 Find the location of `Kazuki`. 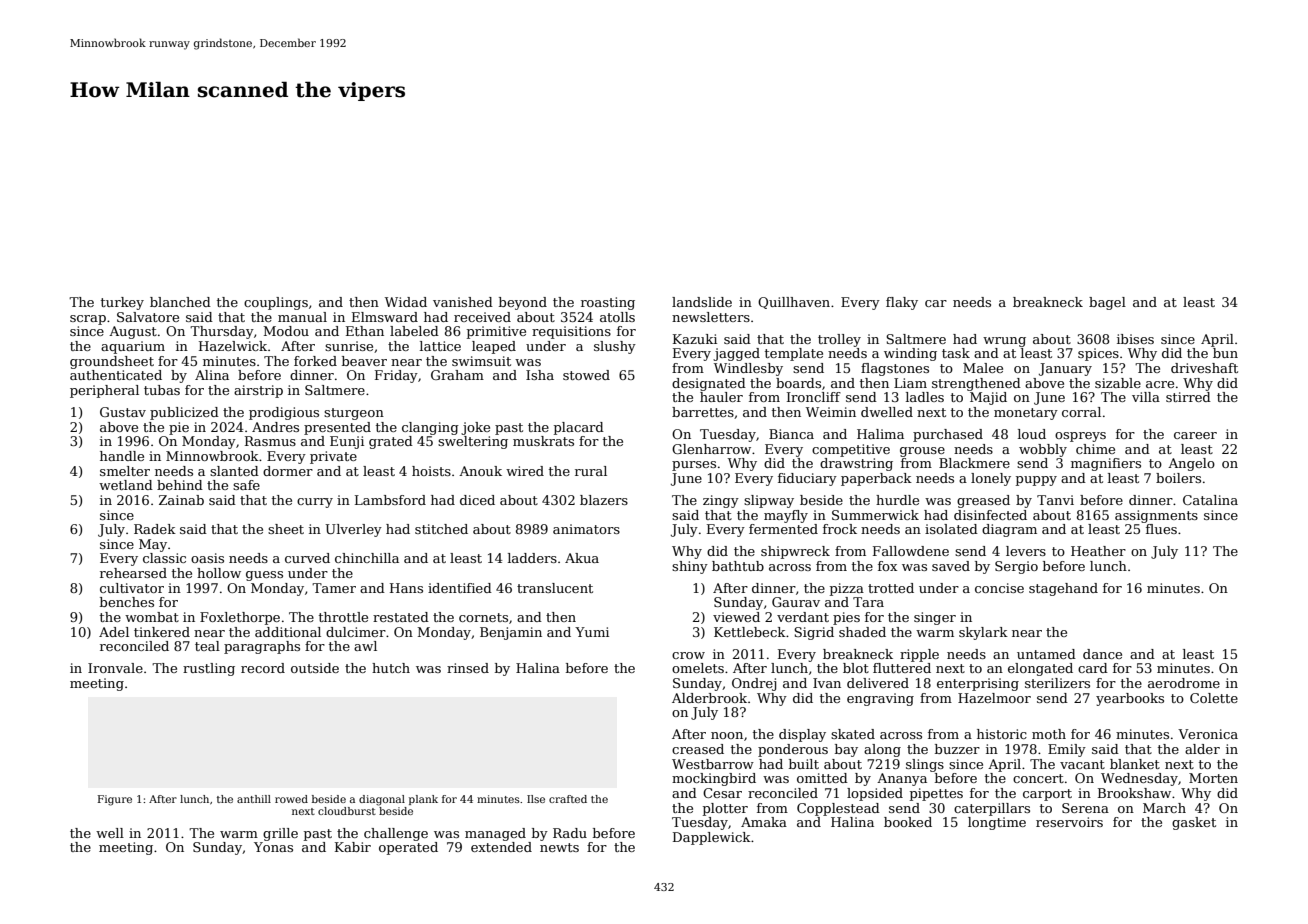

Kazuki is located at coordinates (695, 339).
